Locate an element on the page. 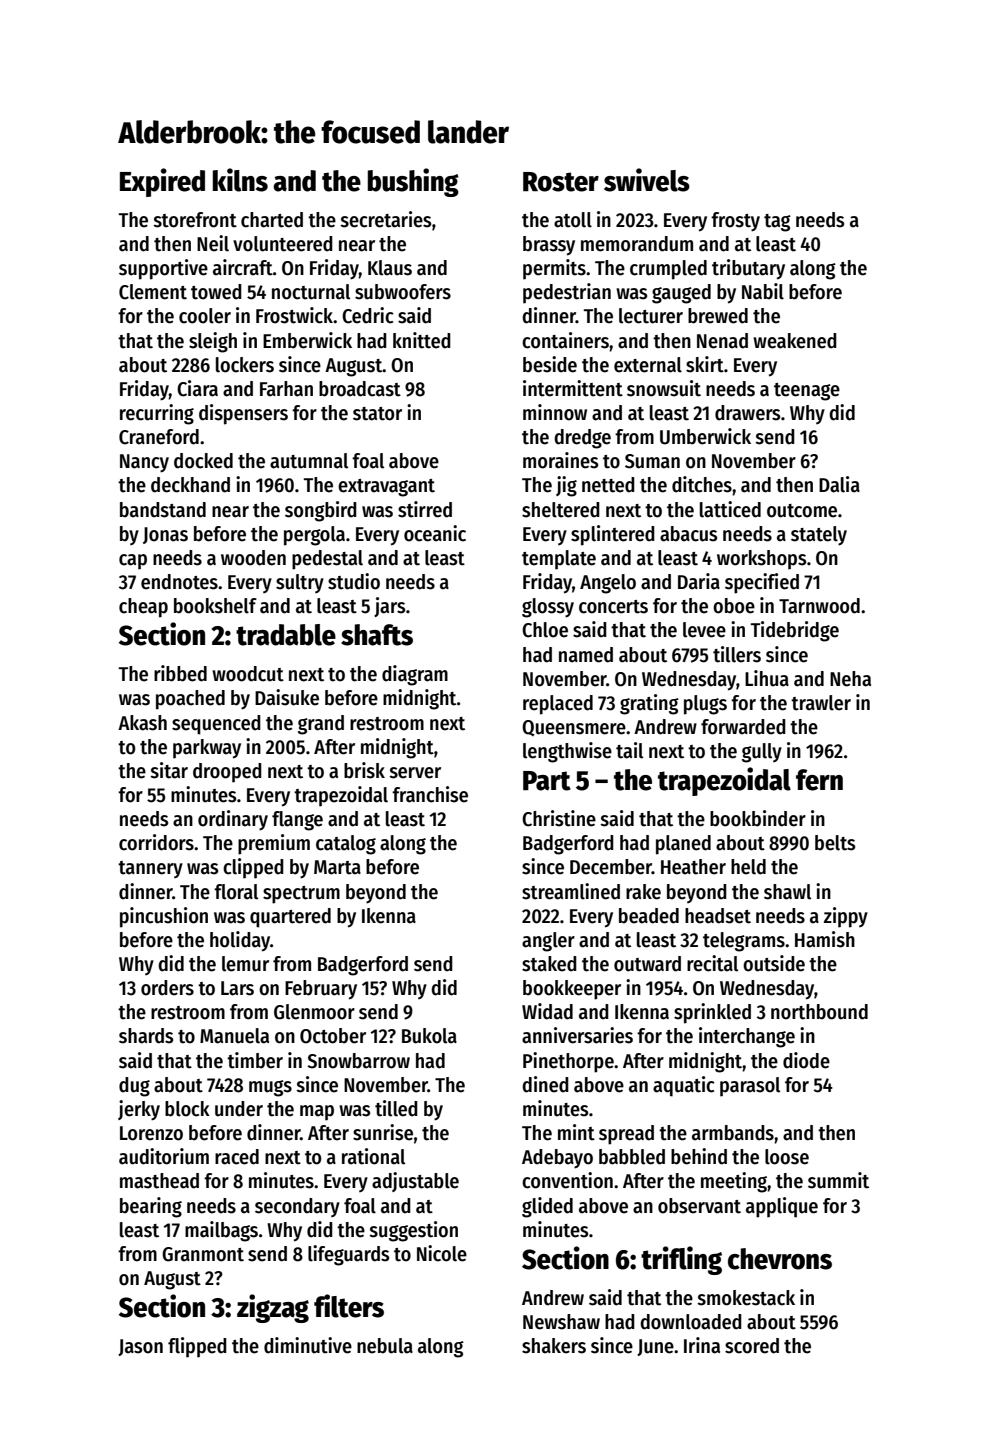 Image resolution: width=992 pixels, height=1437 pixels. recurring is located at coordinates (157, 414).
